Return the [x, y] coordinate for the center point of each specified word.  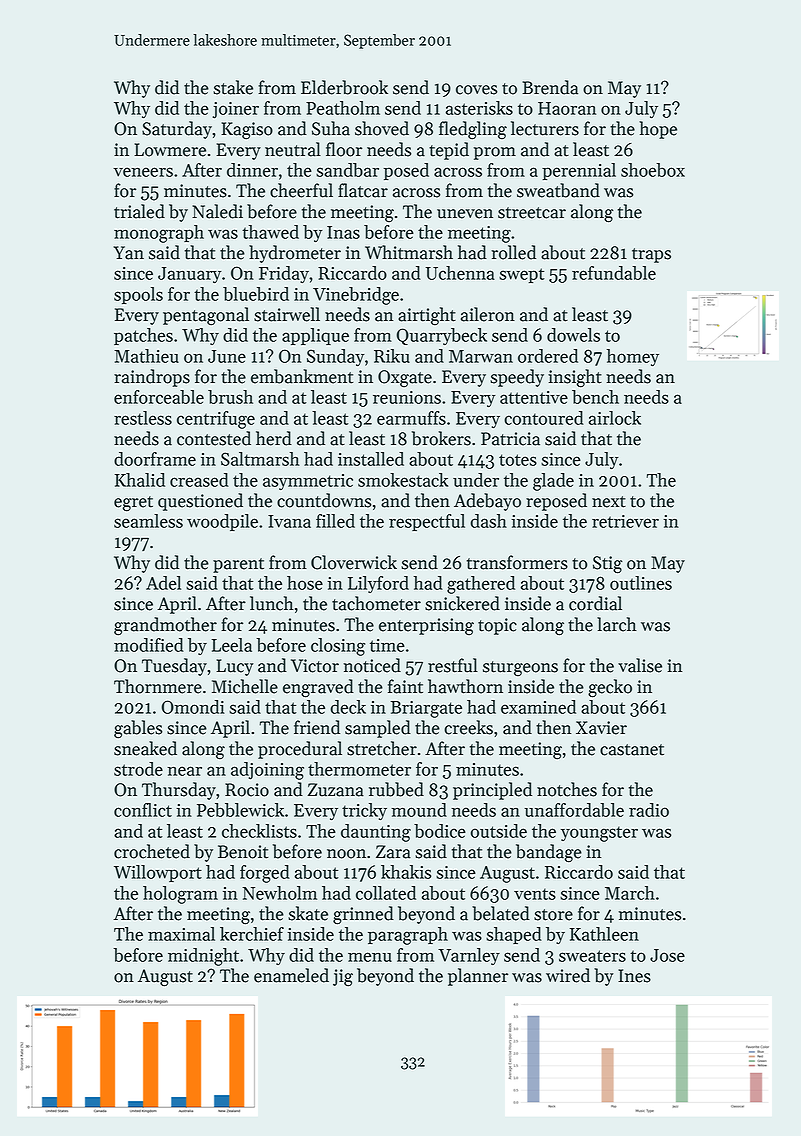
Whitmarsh [409, 252]
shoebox [653, 170]
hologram [180, 895]
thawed [270, 232]
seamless [148, 521]
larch [617, 624]
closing [338, 647]
